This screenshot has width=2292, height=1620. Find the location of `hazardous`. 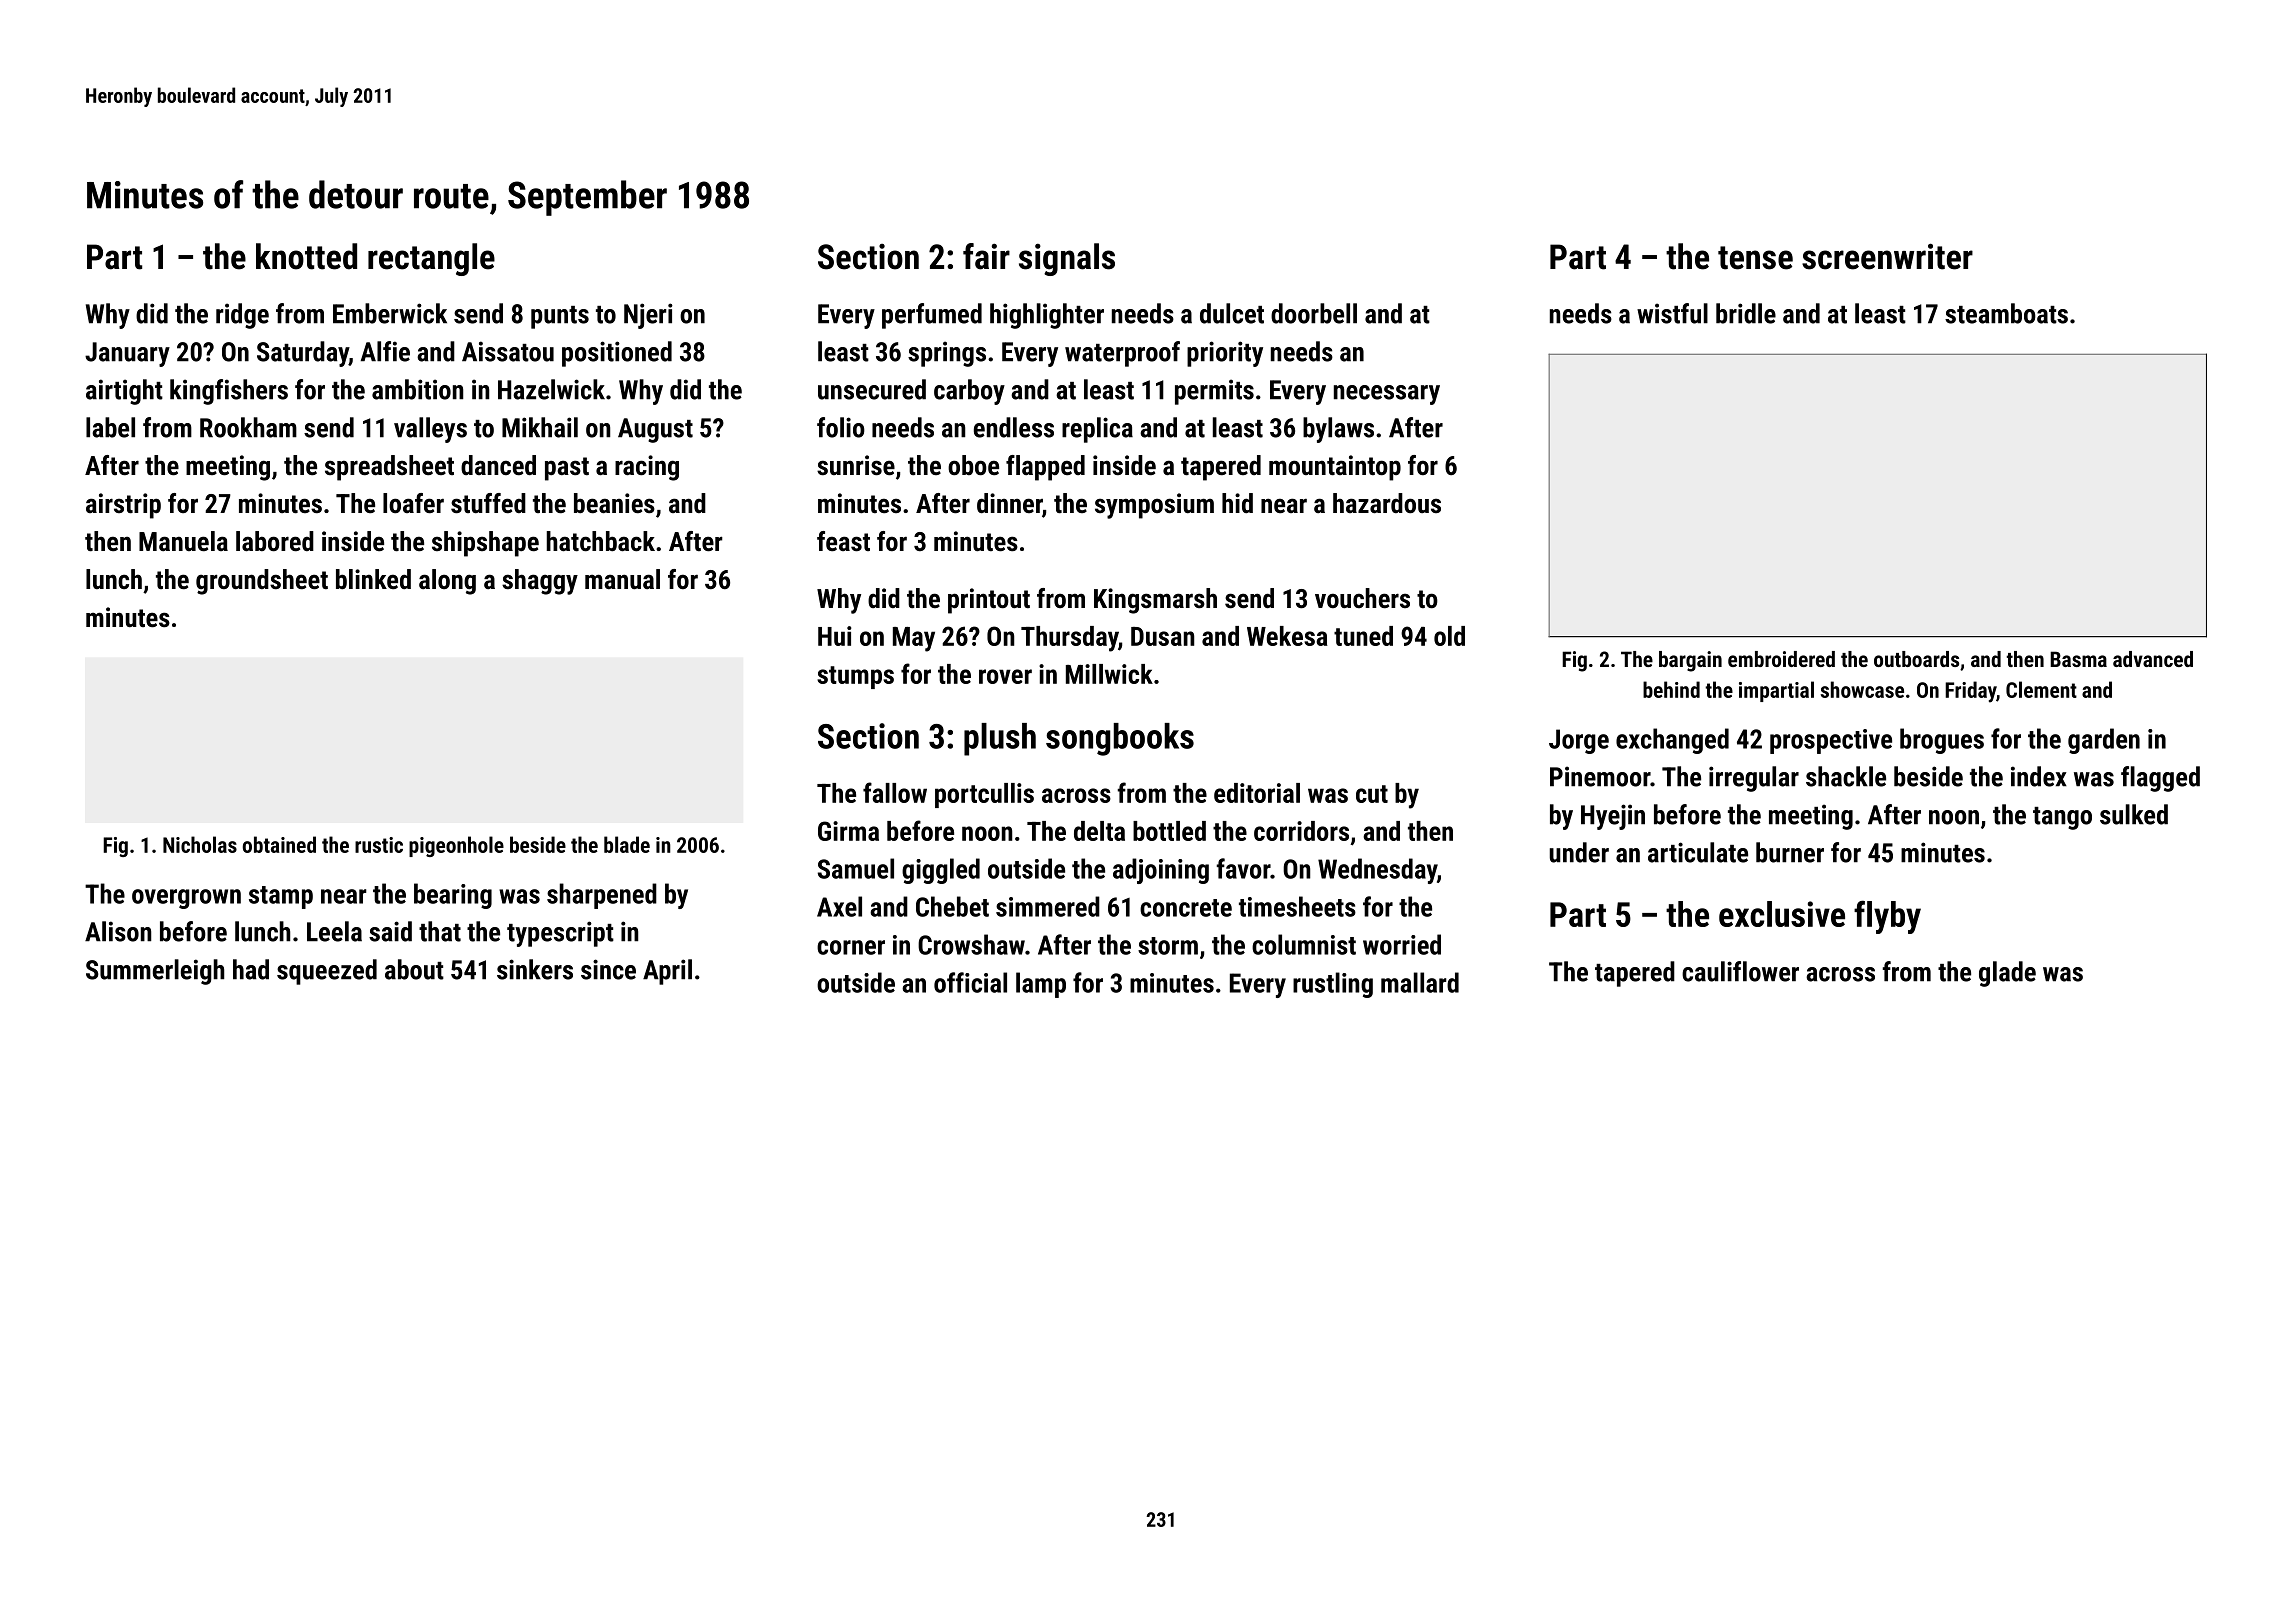

hazardous is located at coordinates (1387, 503).
